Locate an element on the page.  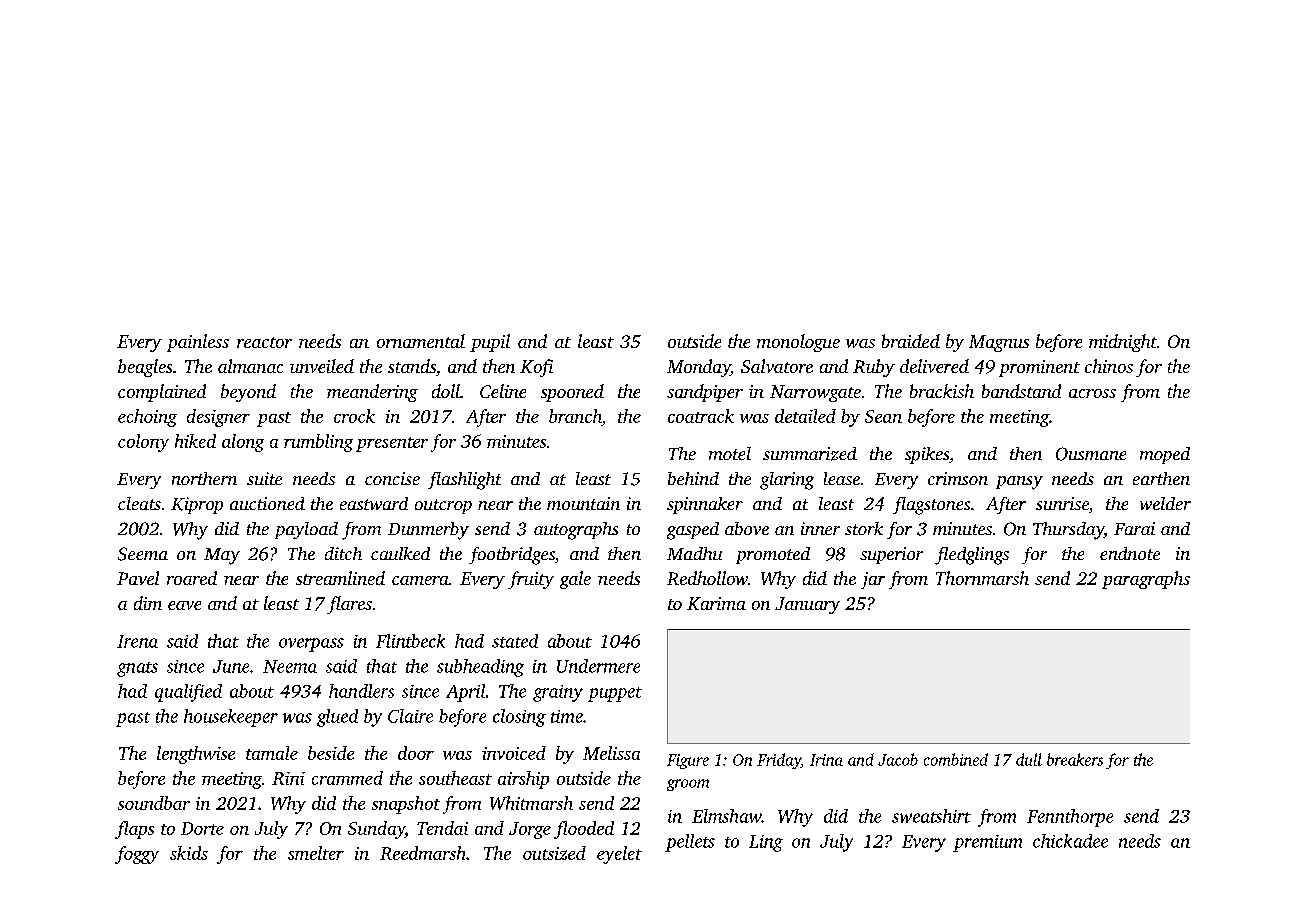
breakers is located at coordinates (1075, 759).
